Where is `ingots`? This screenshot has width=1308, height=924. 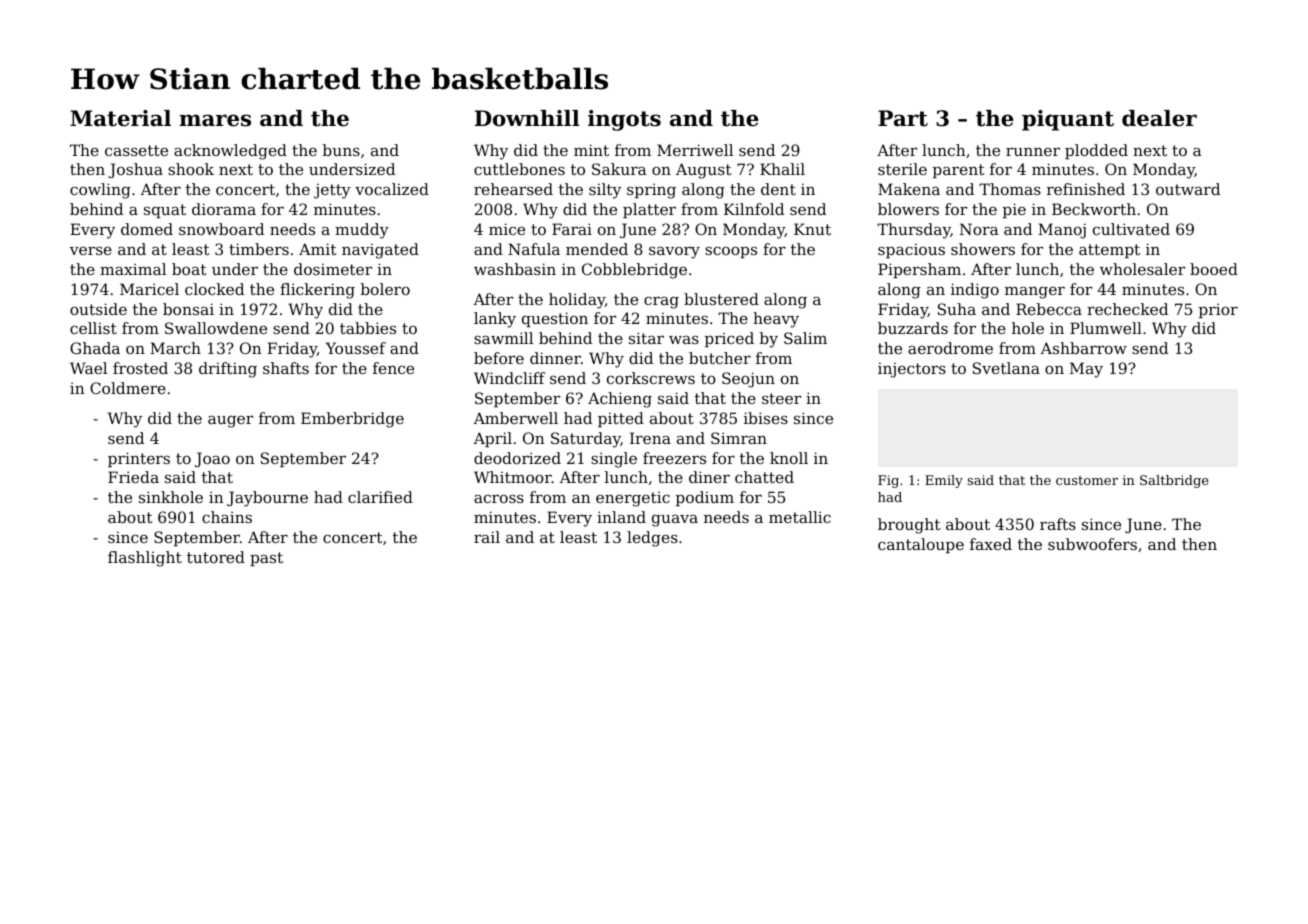
ingots is located at coordinates (624, 120).
